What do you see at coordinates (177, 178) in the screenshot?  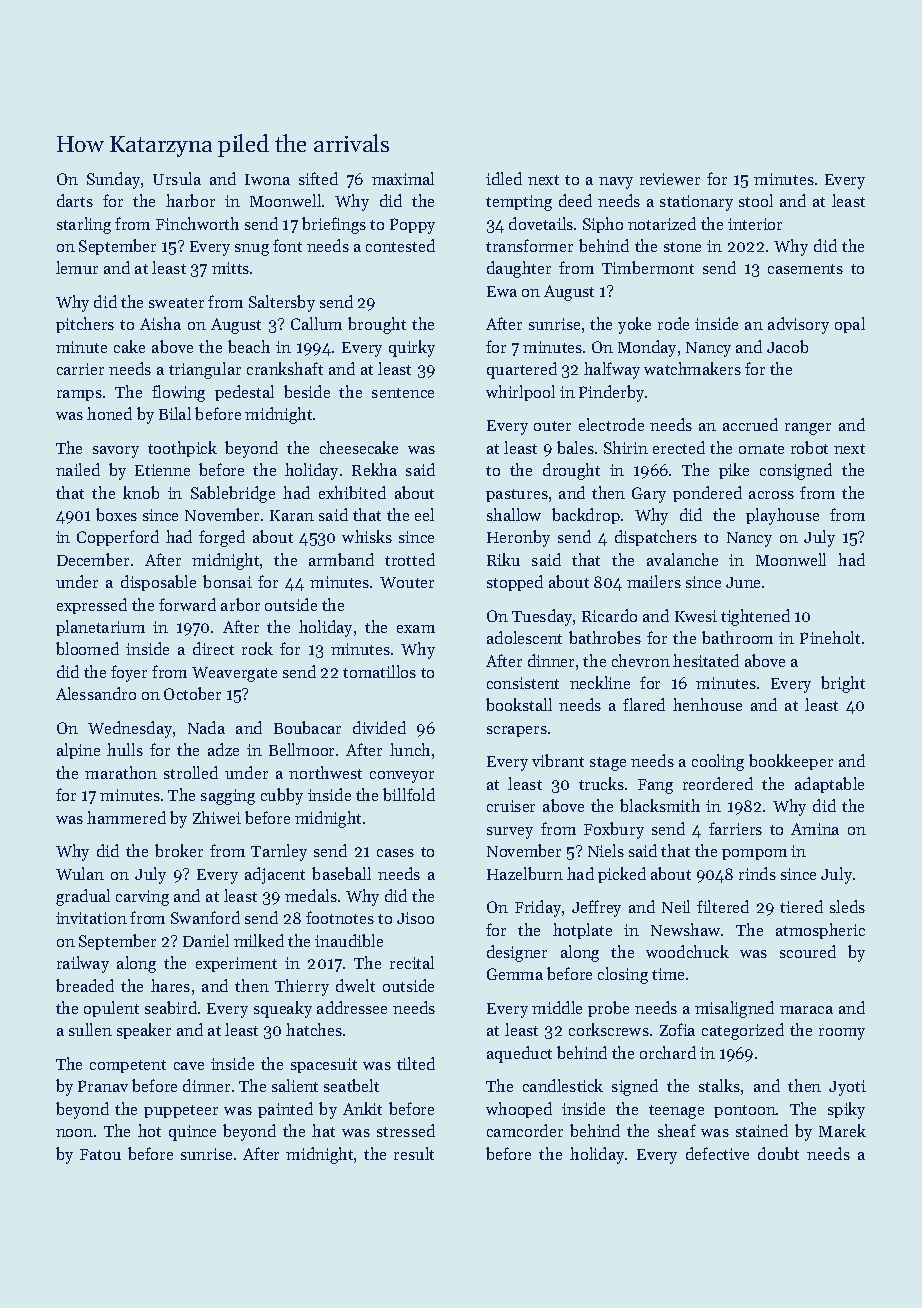 I see `Ursula` at bounding box center [177, 178].
